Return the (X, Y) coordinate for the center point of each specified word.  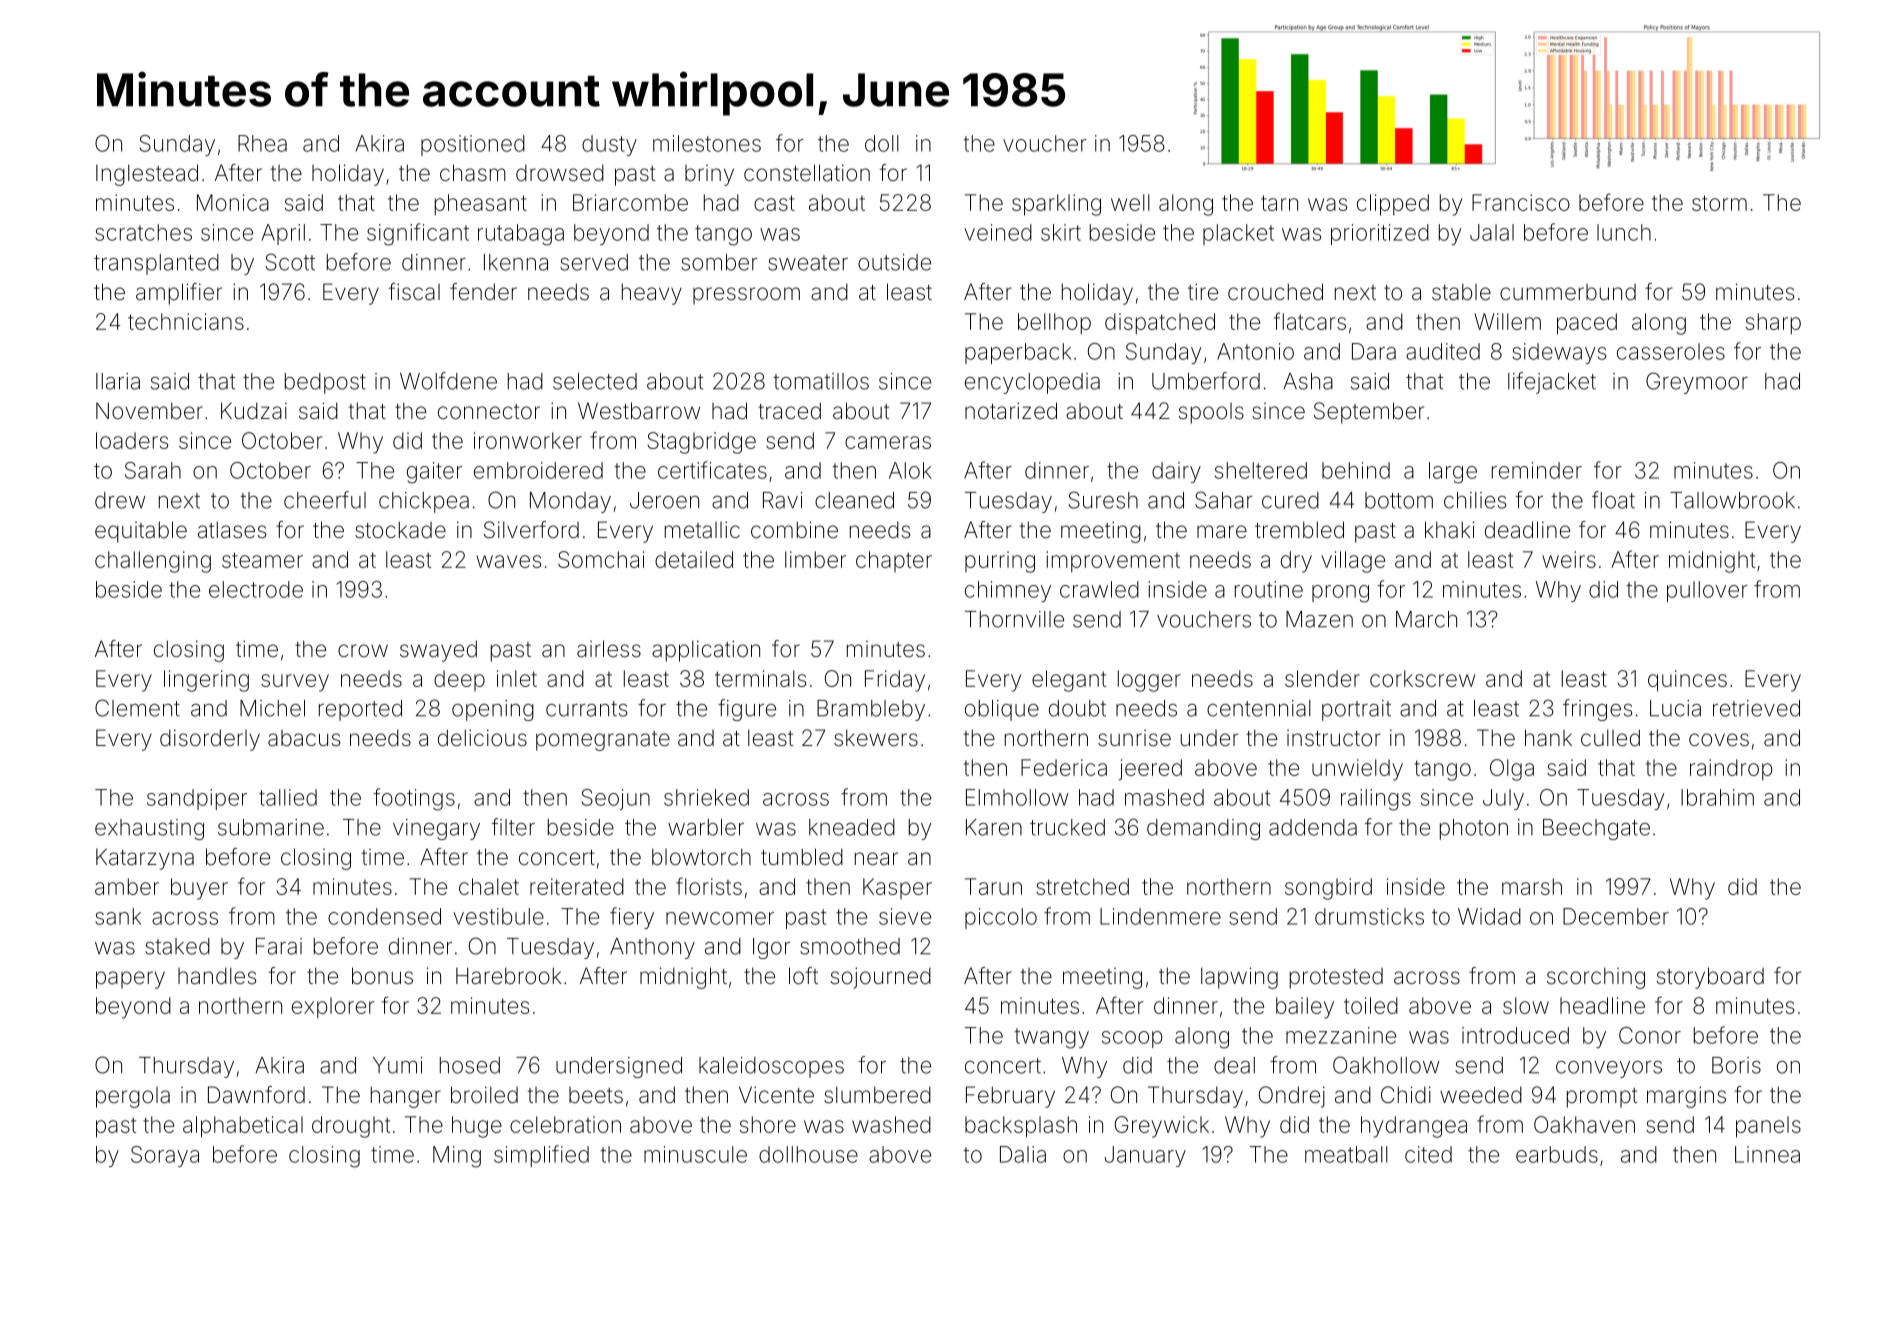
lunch (1624, 232)
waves (508, 561)
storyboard (1710, 978)
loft (803, 976)
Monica (233, 202)
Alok (910, 470)
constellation (807, 172)
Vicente (776, 1094)
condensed (384, 916)
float (1613, 500)
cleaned (854, 500)
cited (1428, 1154)
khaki (1450, 530)
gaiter (434, 473)
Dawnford (256, 1095)
